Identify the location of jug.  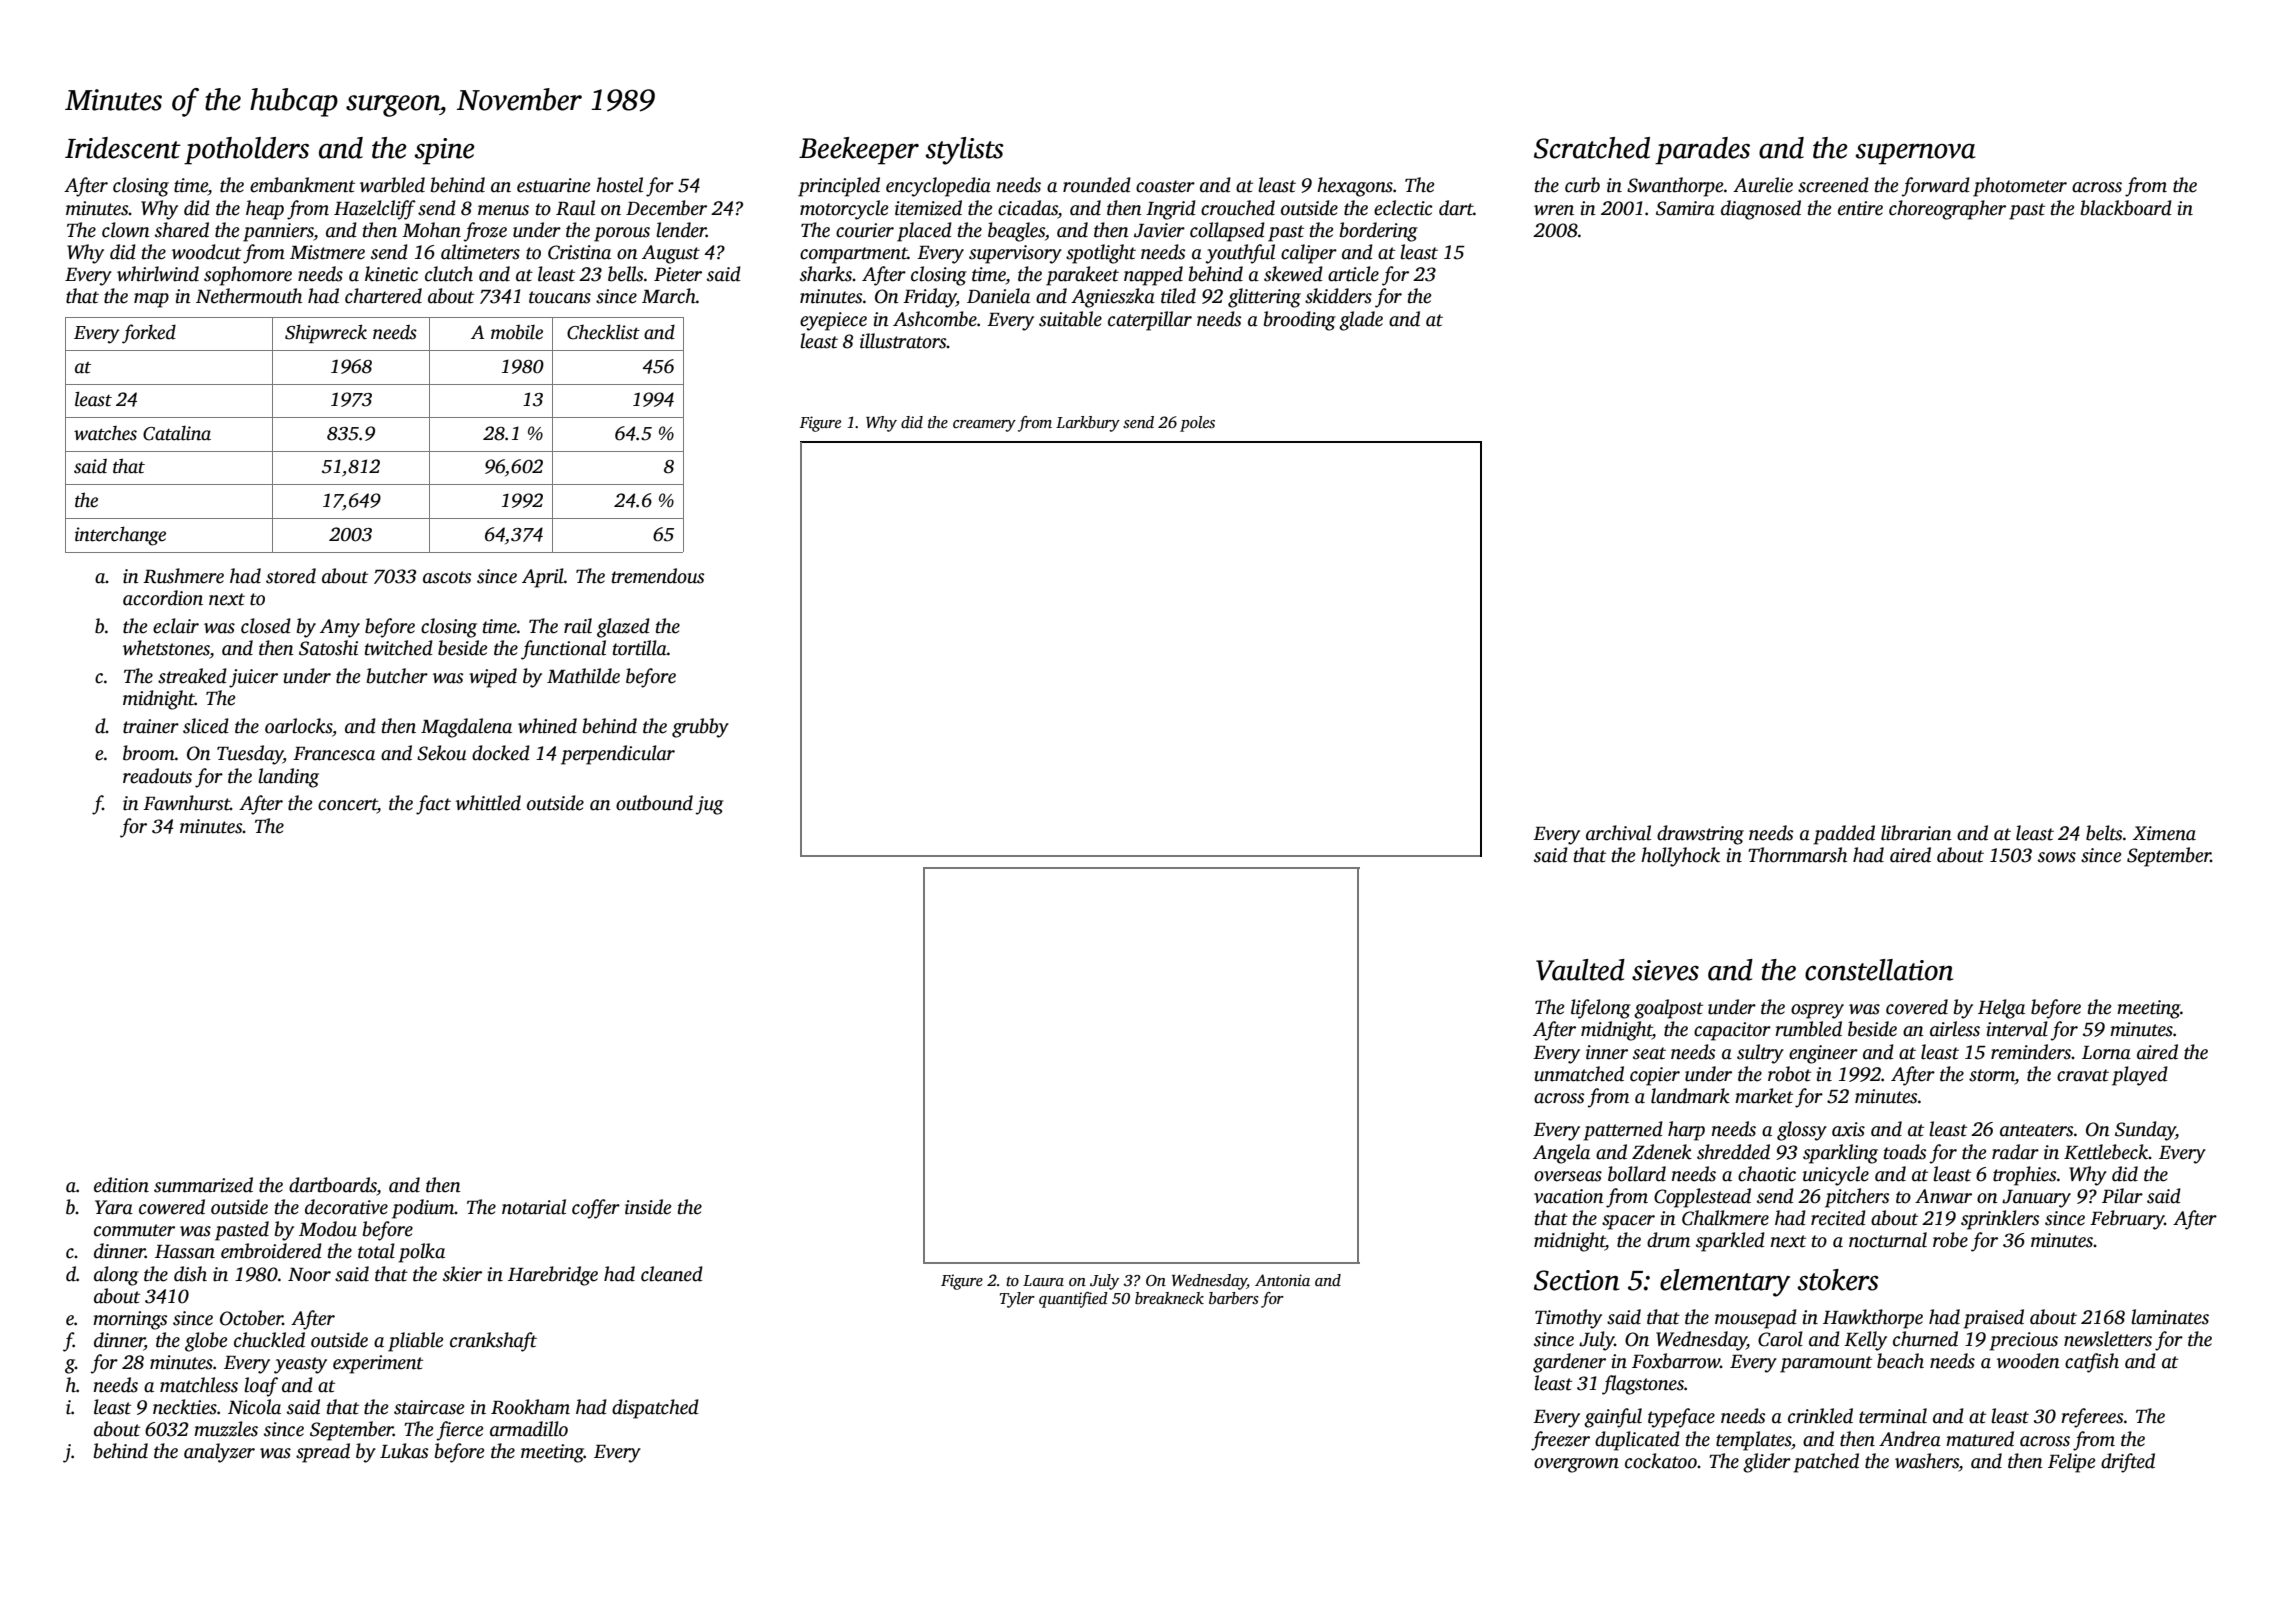
(710, 805).
